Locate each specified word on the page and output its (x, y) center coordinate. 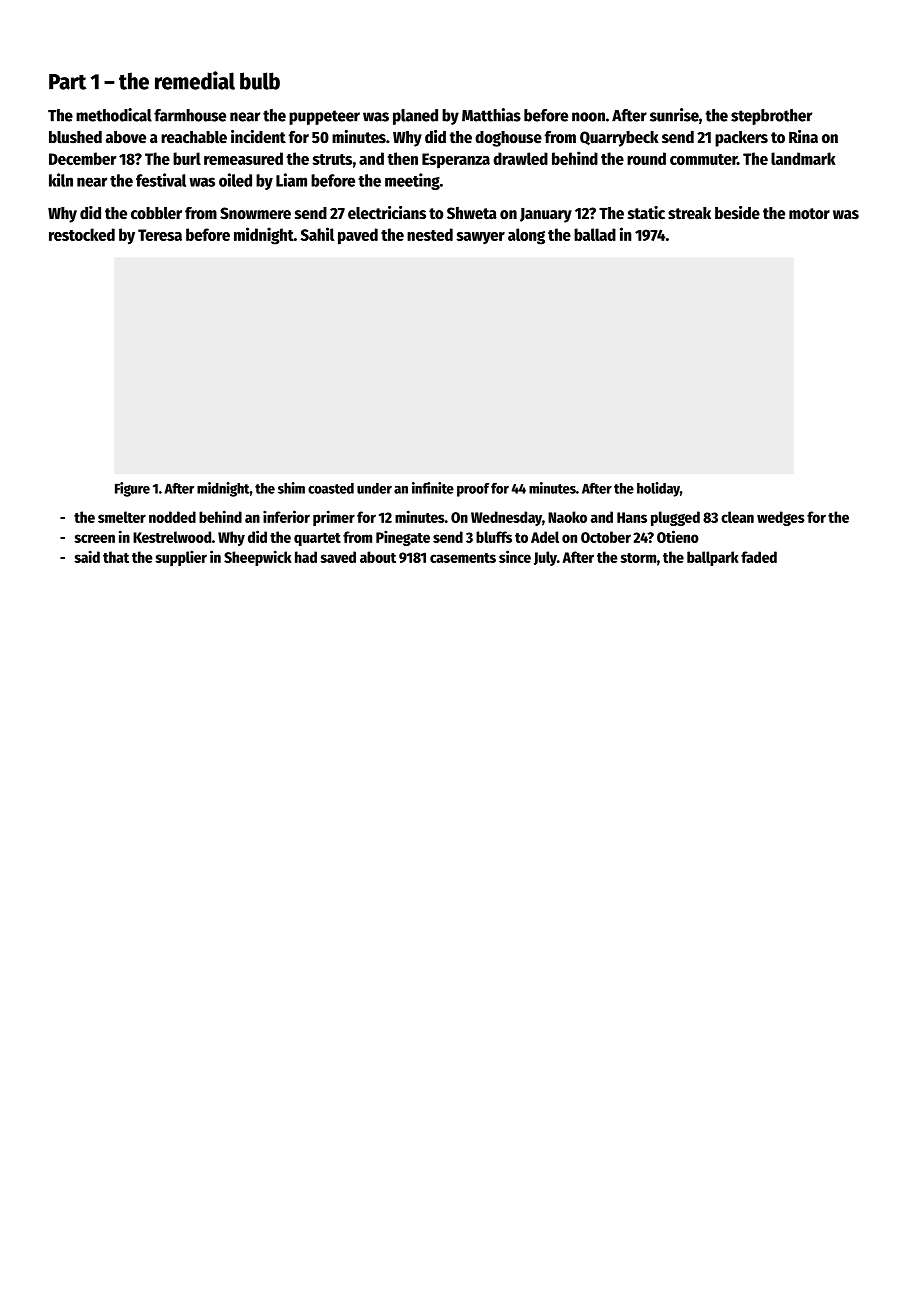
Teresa (160, 235)
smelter (122, 517)
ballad (595, 234)
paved (358, 236)
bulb (260, 81)
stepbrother (771, 117)
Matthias (491, 115)
